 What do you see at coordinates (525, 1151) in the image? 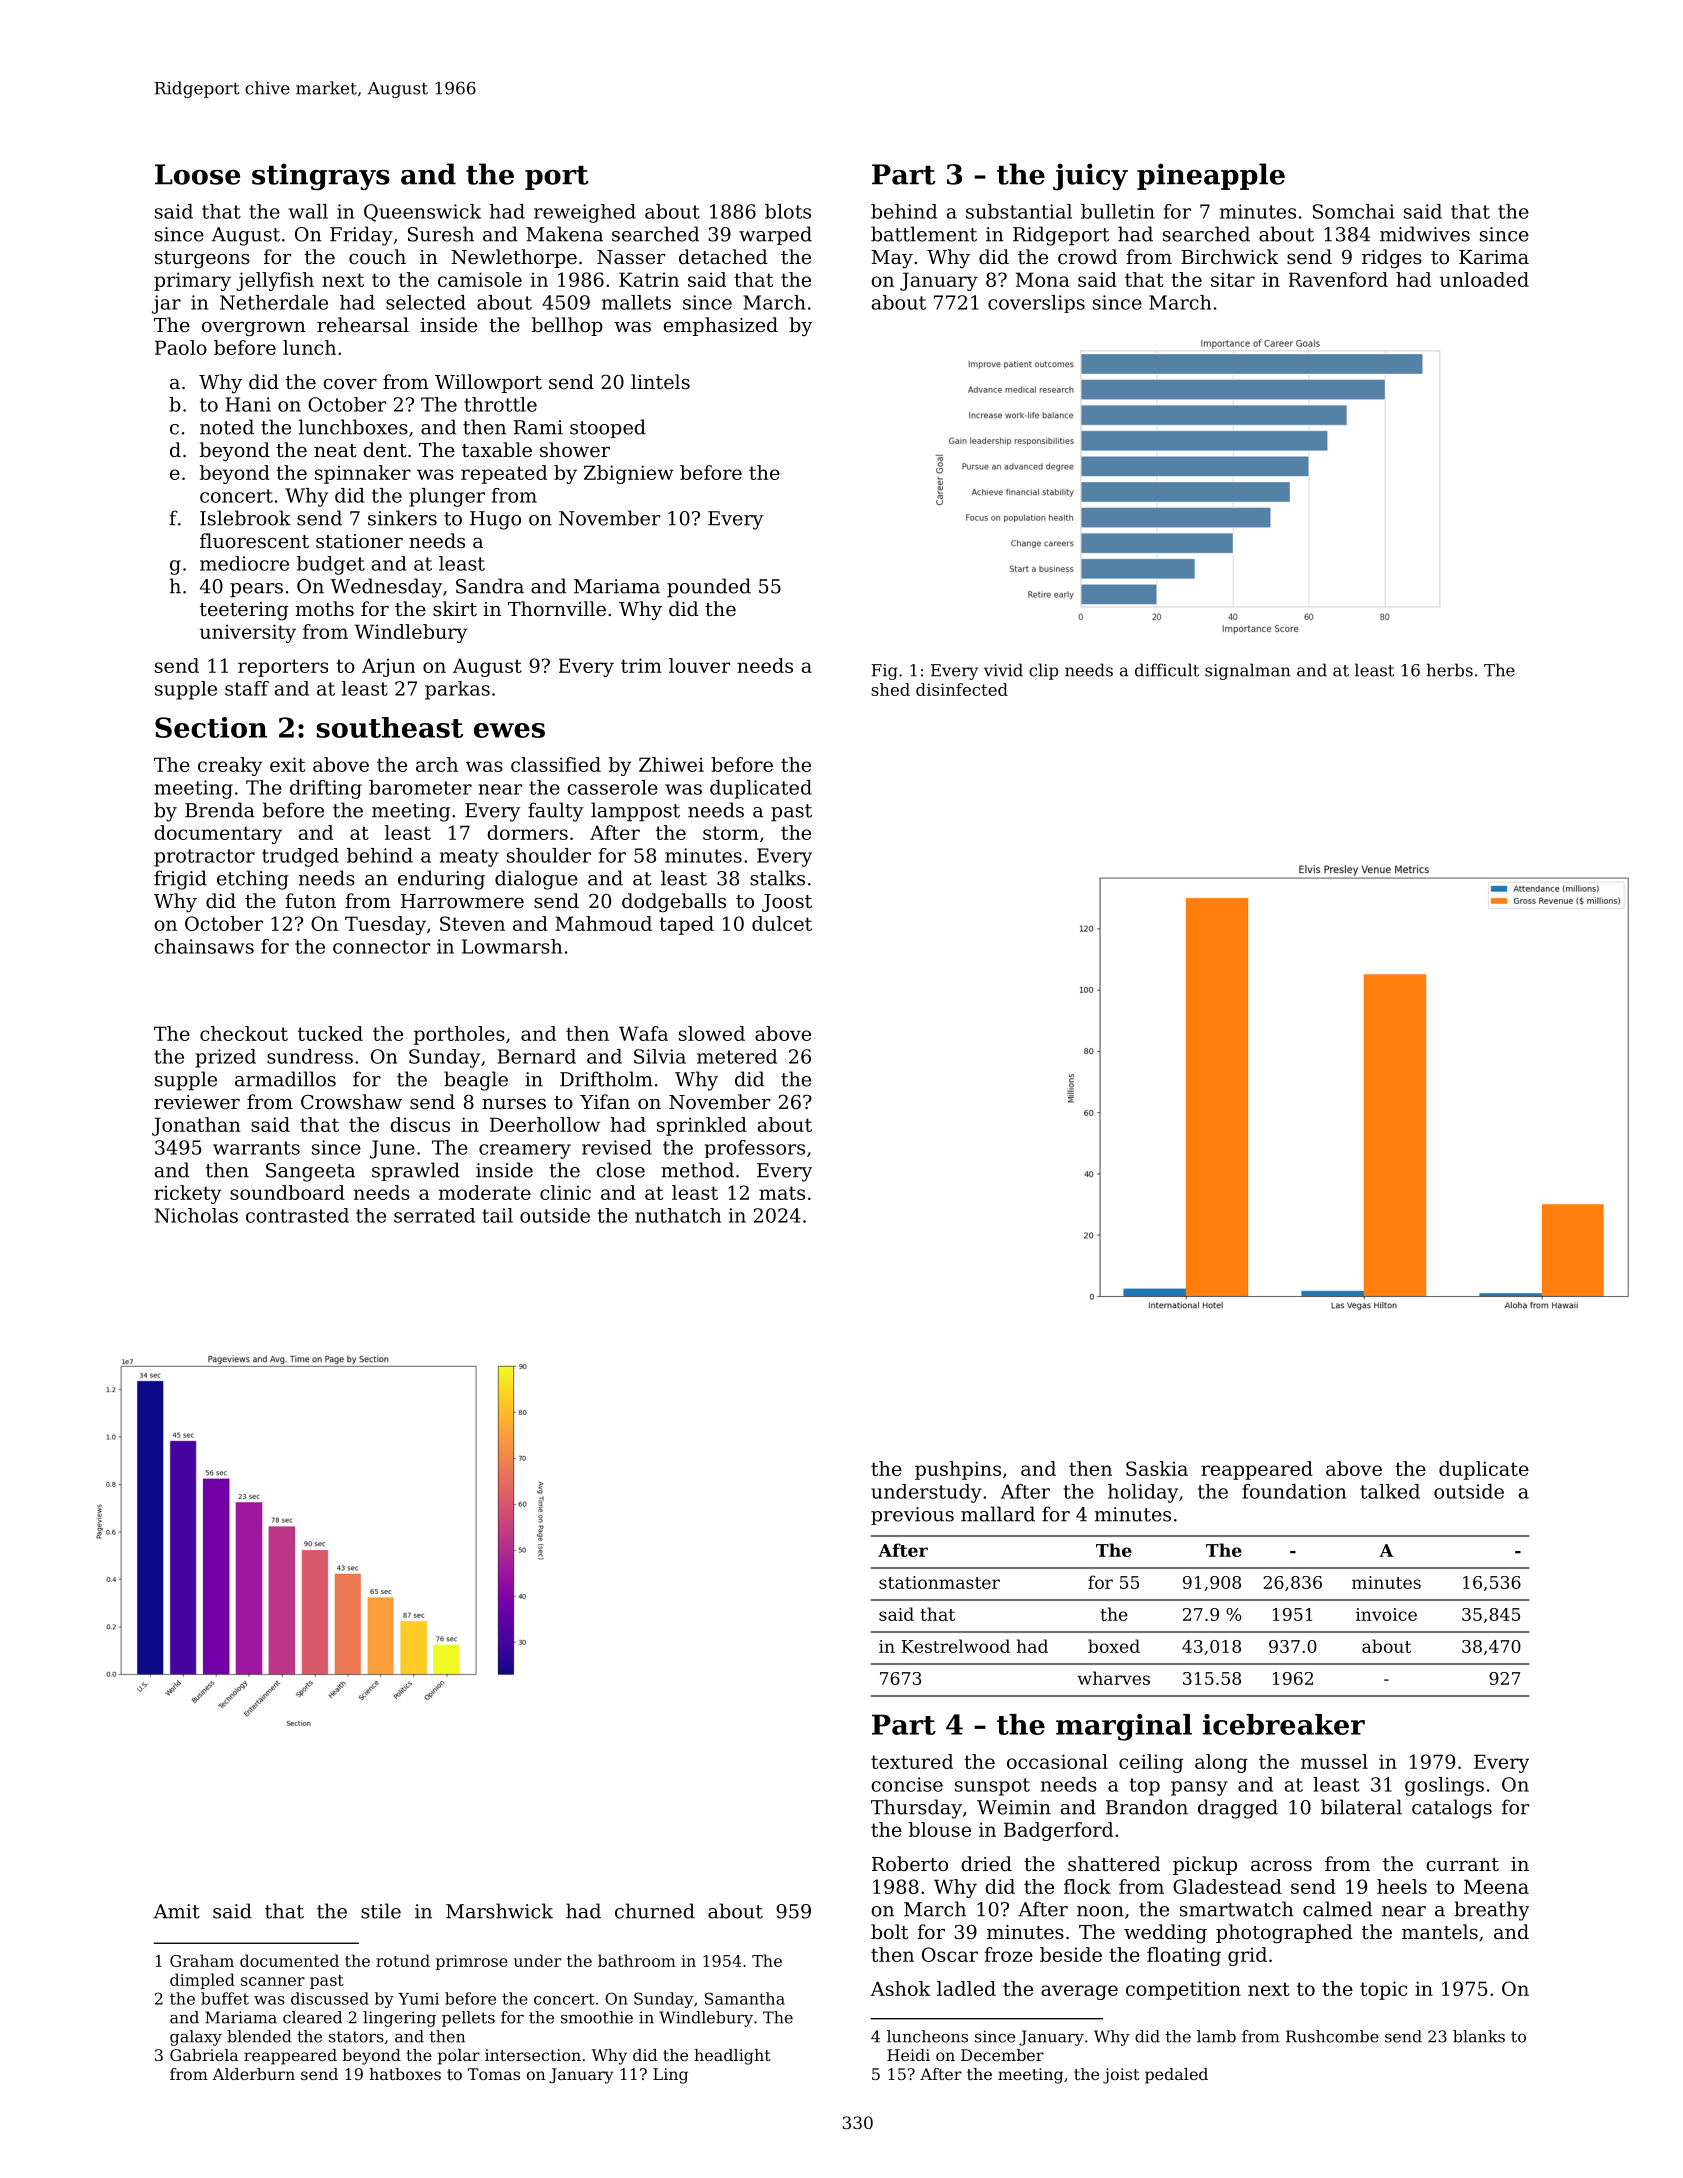
I see `creamery` at bounding box center [525, 1151].
